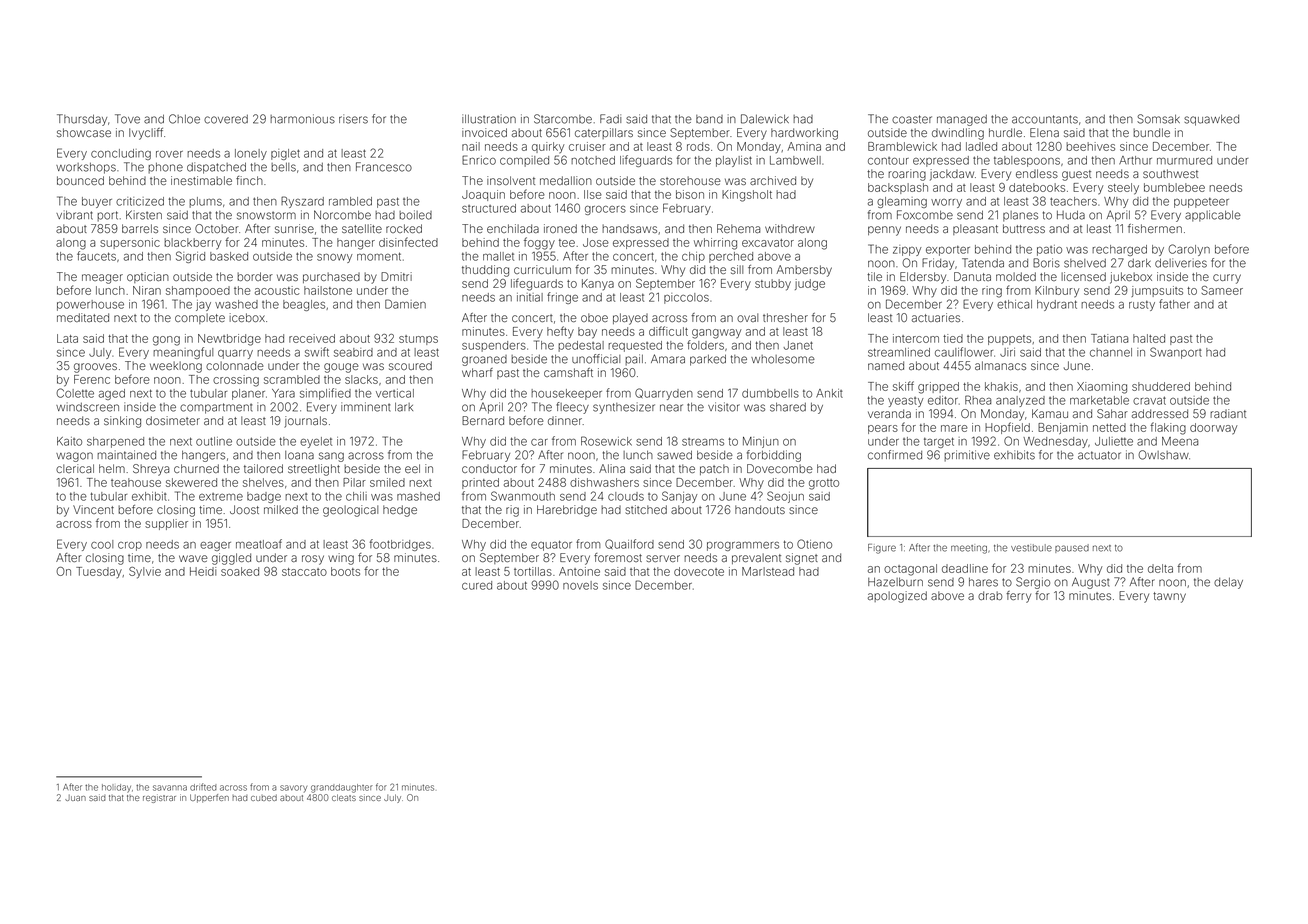 The height and width of the document is (924, 1308). I want to click on Xiaoming, so click(1102, 388).
